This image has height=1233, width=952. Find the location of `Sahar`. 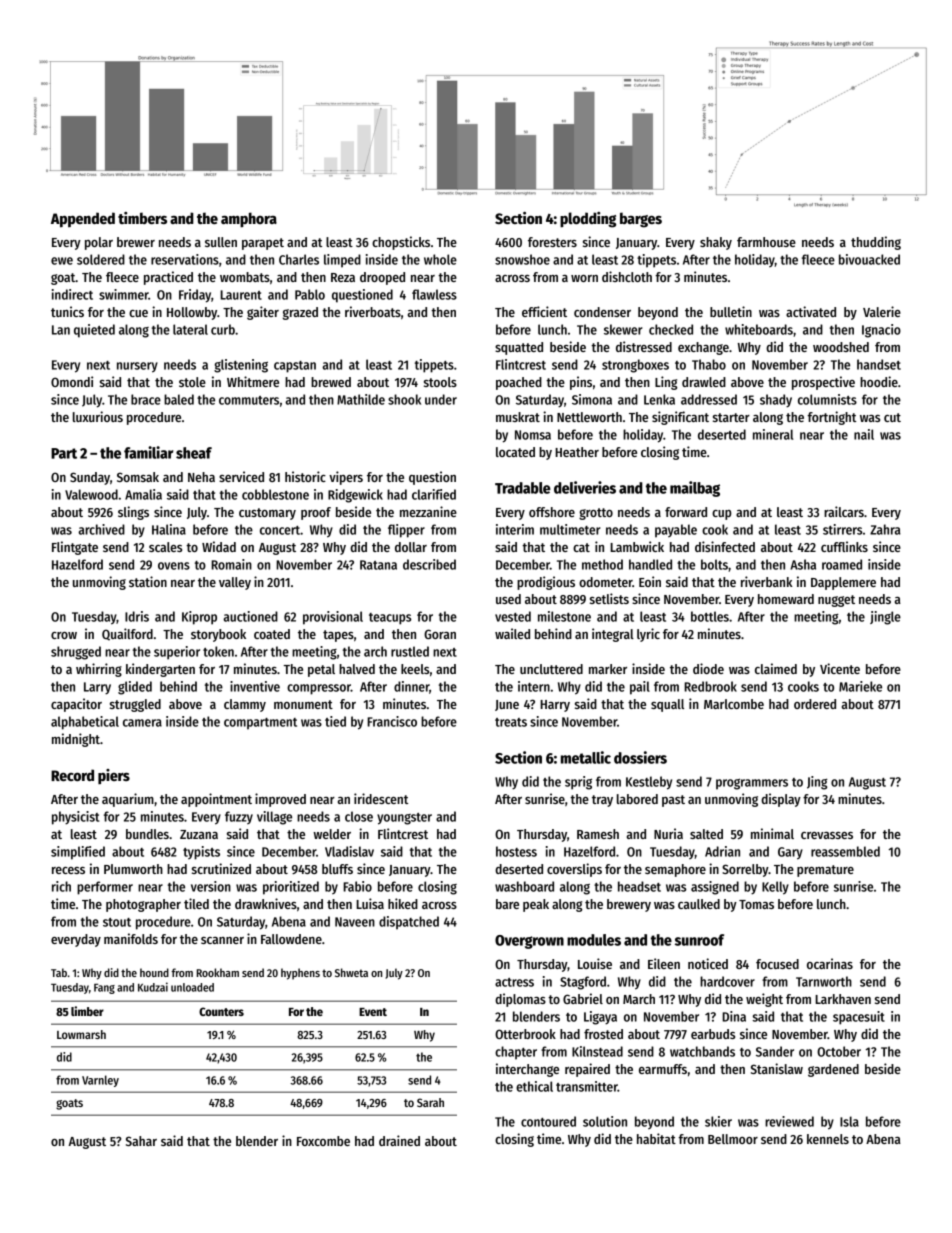

Sahar is located at coordinates (141, 1141).
